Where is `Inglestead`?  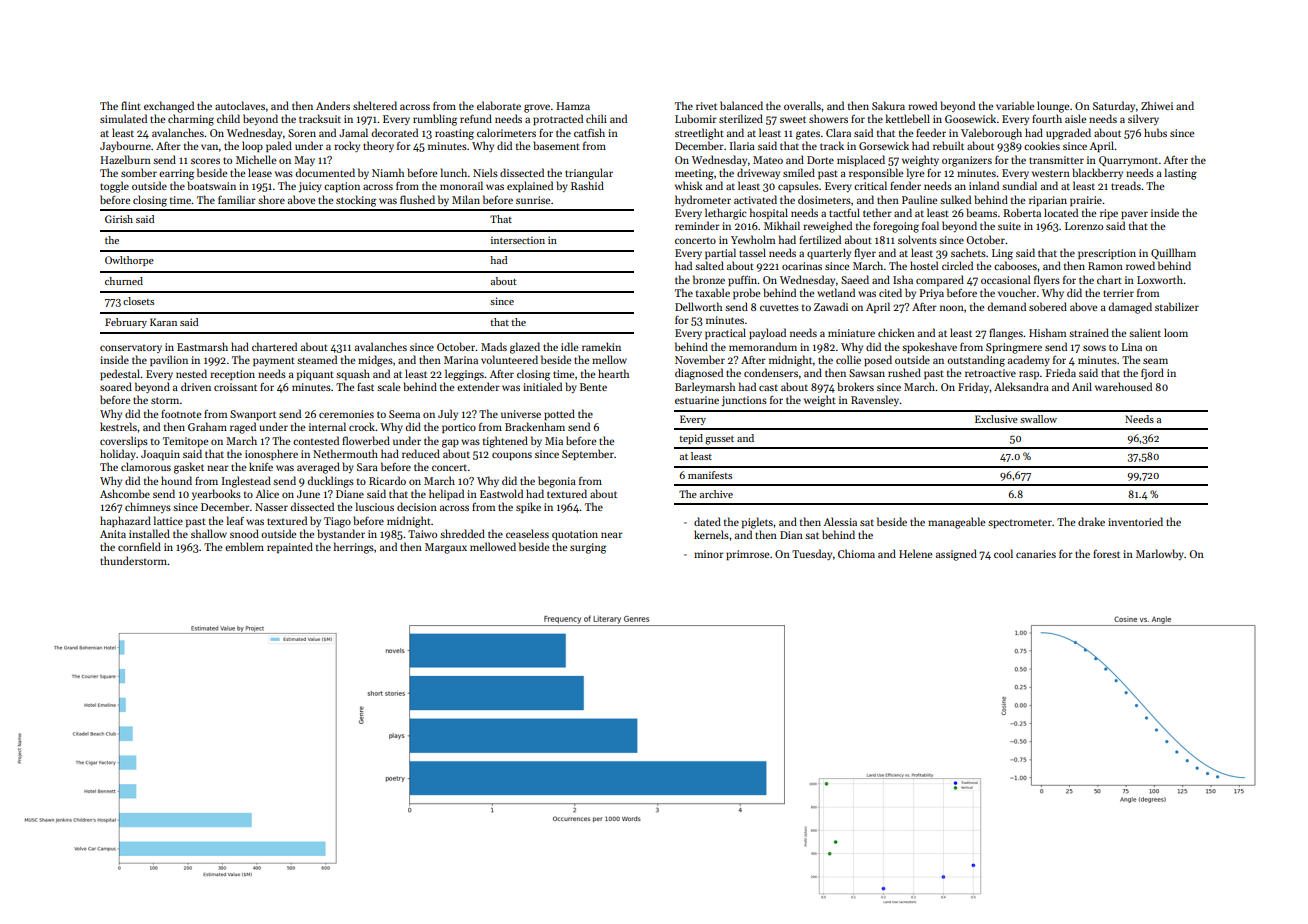
Inglestead is located at coordinates (246, 482).
